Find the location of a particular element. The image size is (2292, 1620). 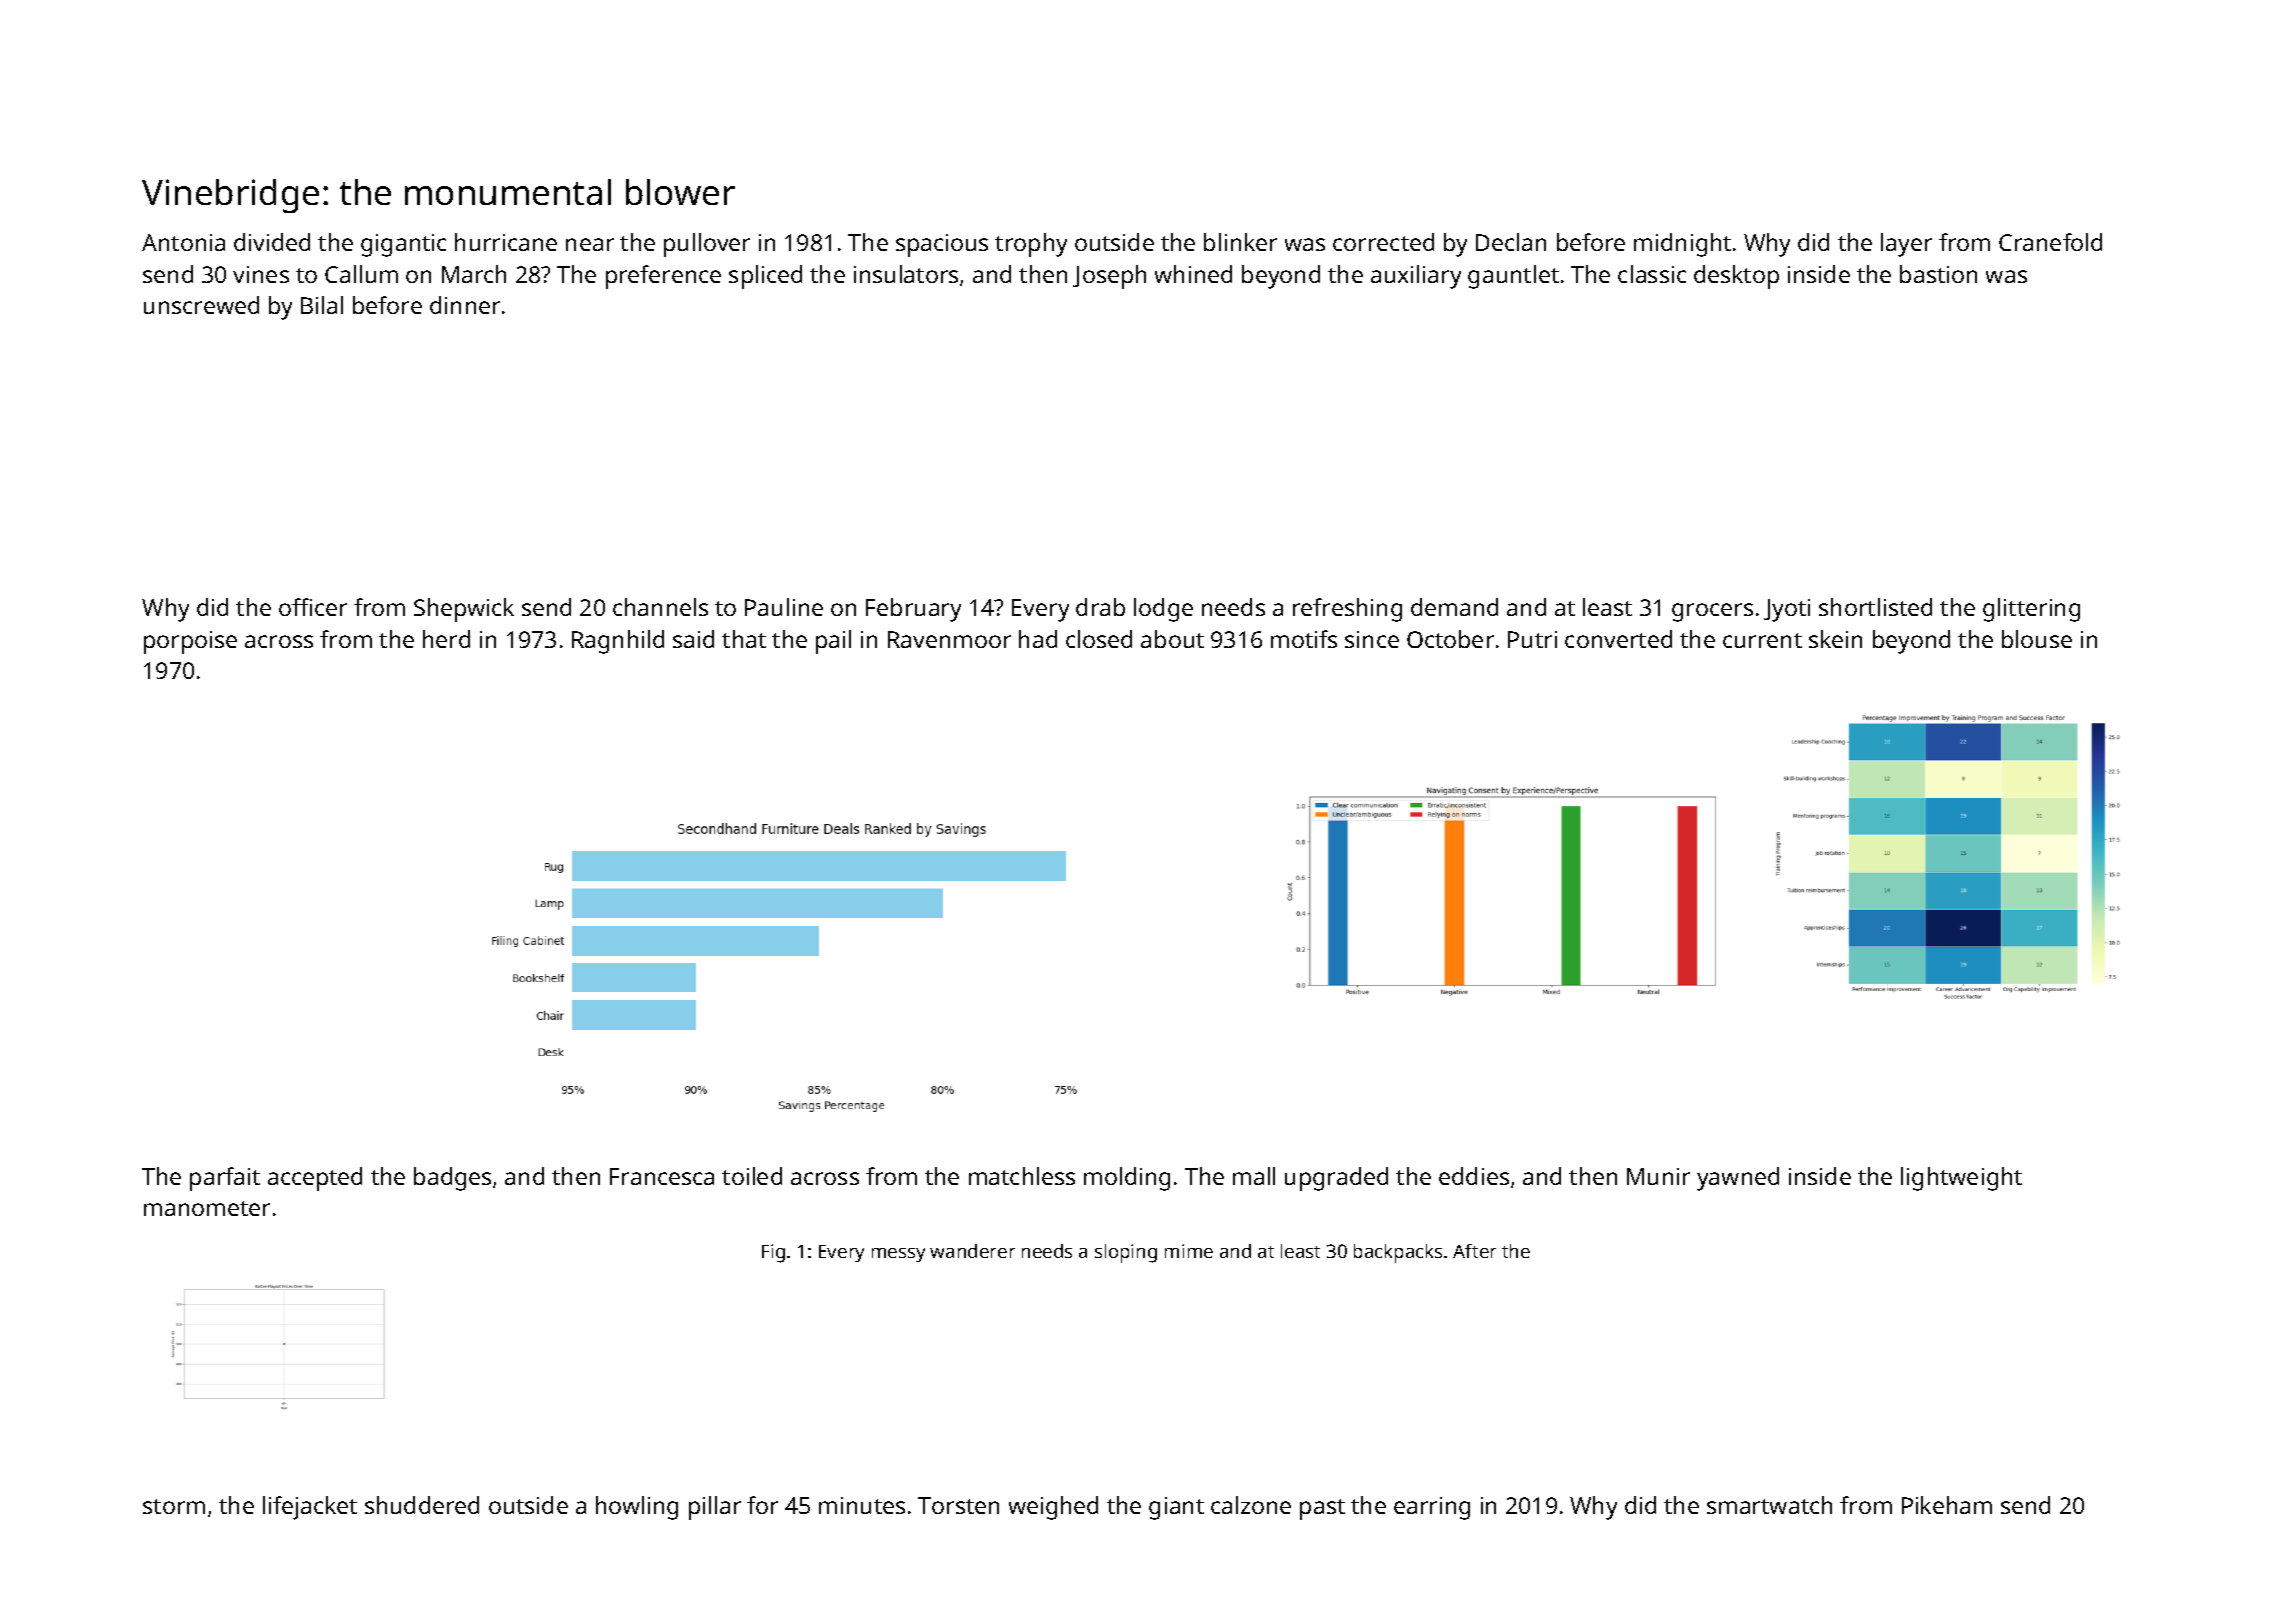

eddies is located at coordinates (1474, 1176).
